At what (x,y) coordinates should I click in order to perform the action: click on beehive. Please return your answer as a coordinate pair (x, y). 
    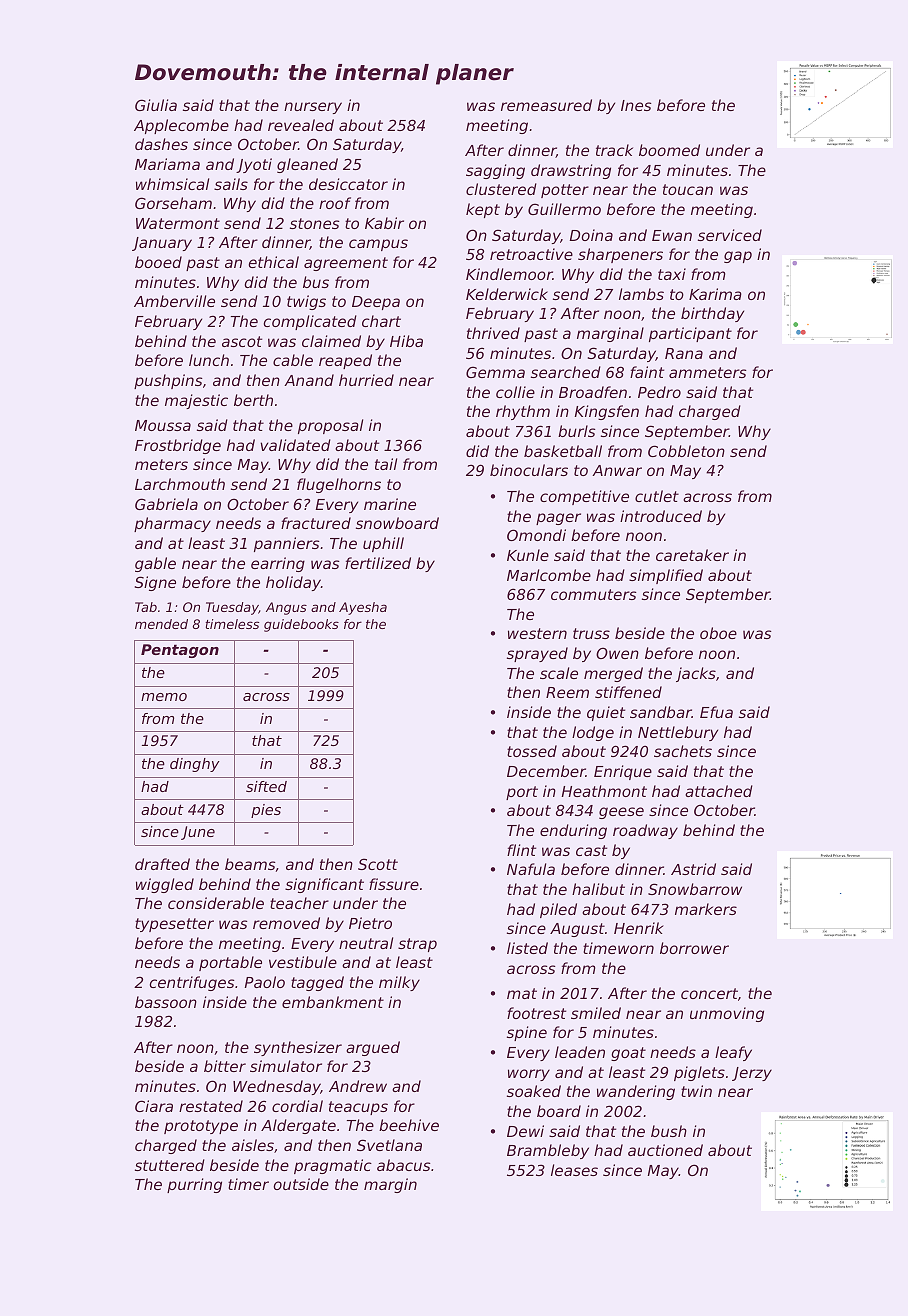
    Looking at the image, I should click on (409, 1125).
